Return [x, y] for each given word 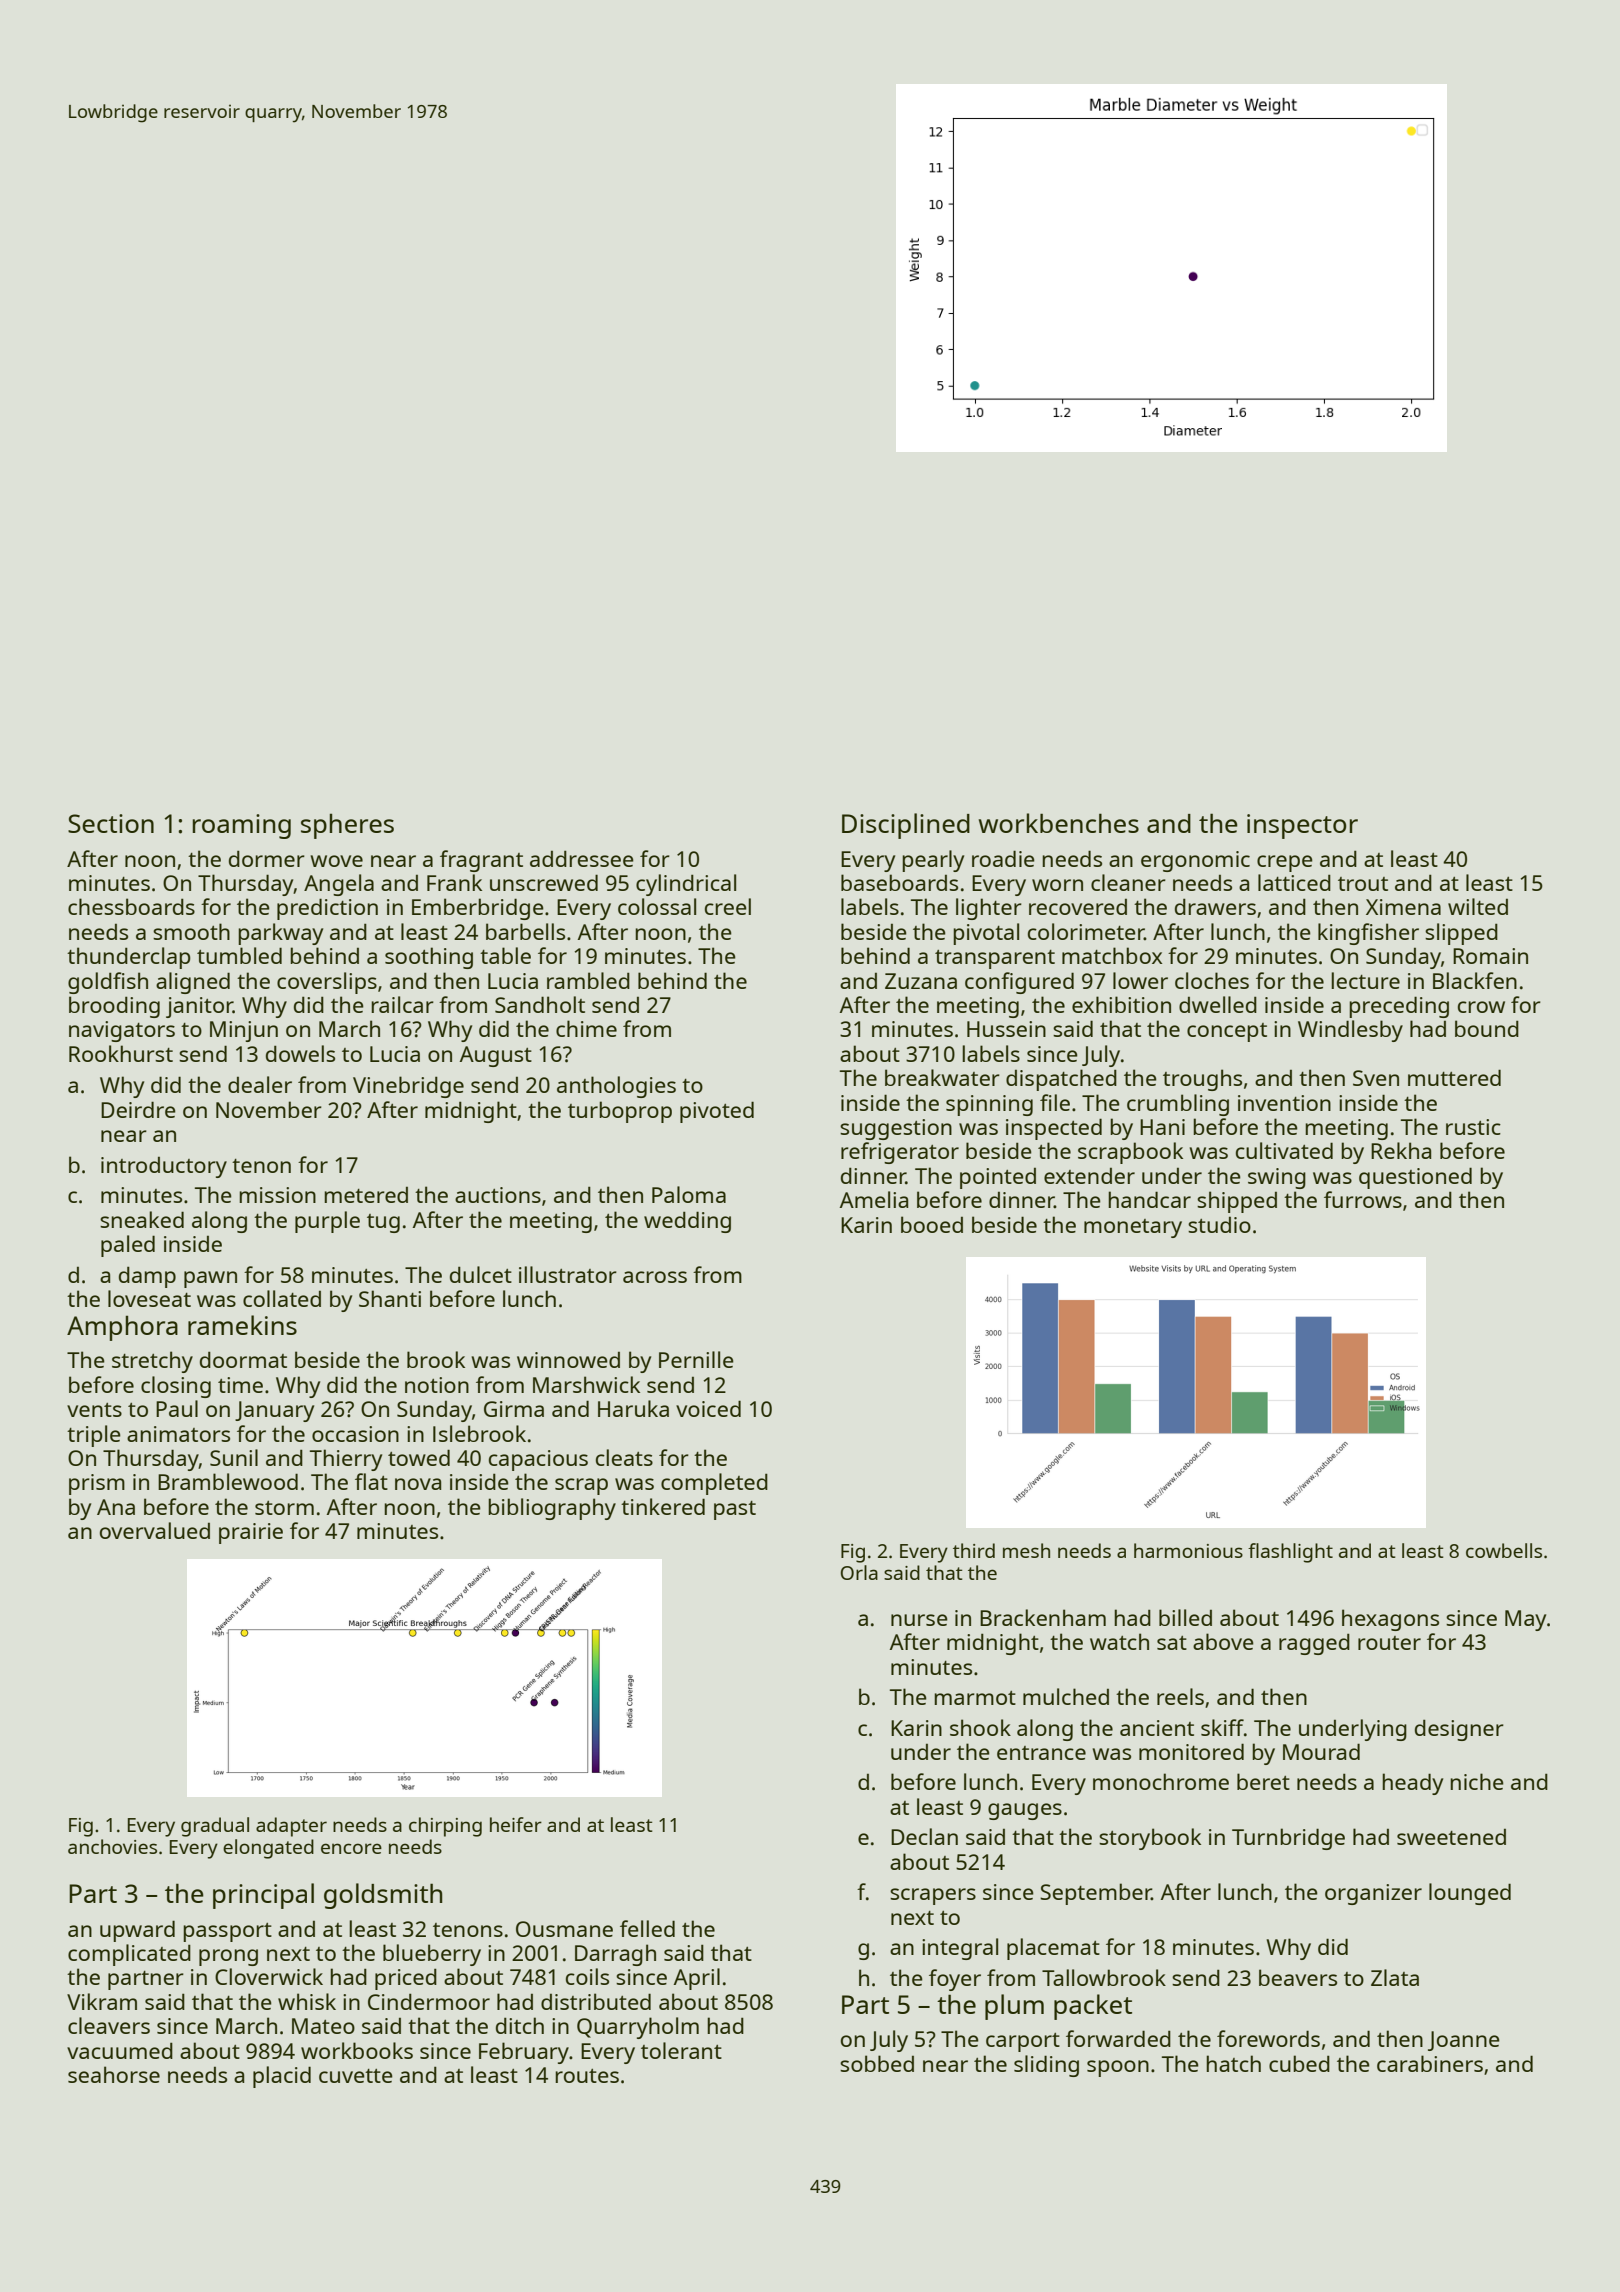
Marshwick [586, 1384]
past [735, 1510]
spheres [347, 826]
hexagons [1390, 1620]
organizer [1373, 1894]
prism [97, 1484]
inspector [1302, 826]
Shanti [390, 1298]
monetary [1133, 1228]
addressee [582, 858]
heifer [516, 1824]
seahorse [114, 2074]
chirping [445, 1827]
